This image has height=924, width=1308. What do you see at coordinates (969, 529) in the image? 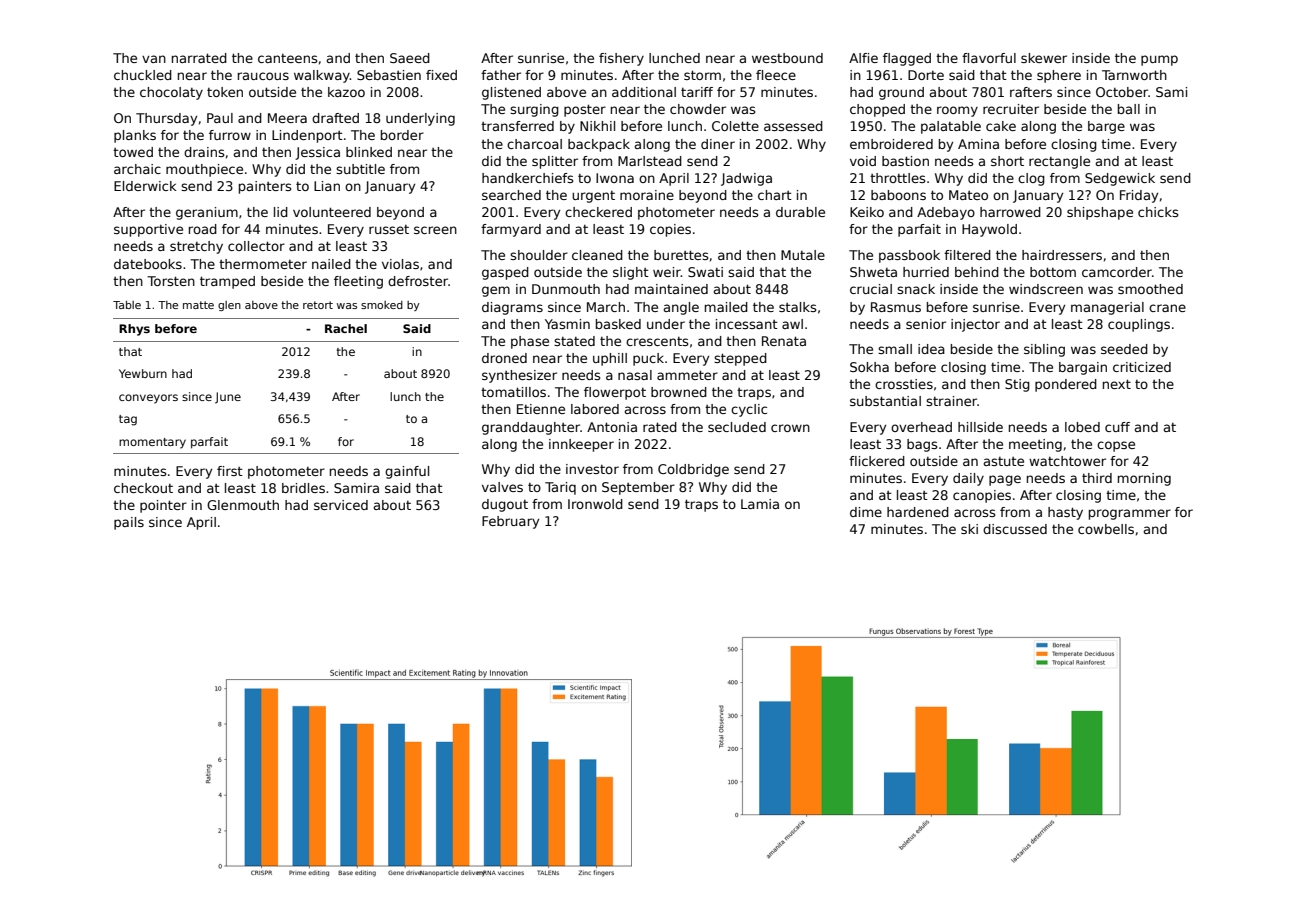
I see `ski` at bounding box center [969, 529].
